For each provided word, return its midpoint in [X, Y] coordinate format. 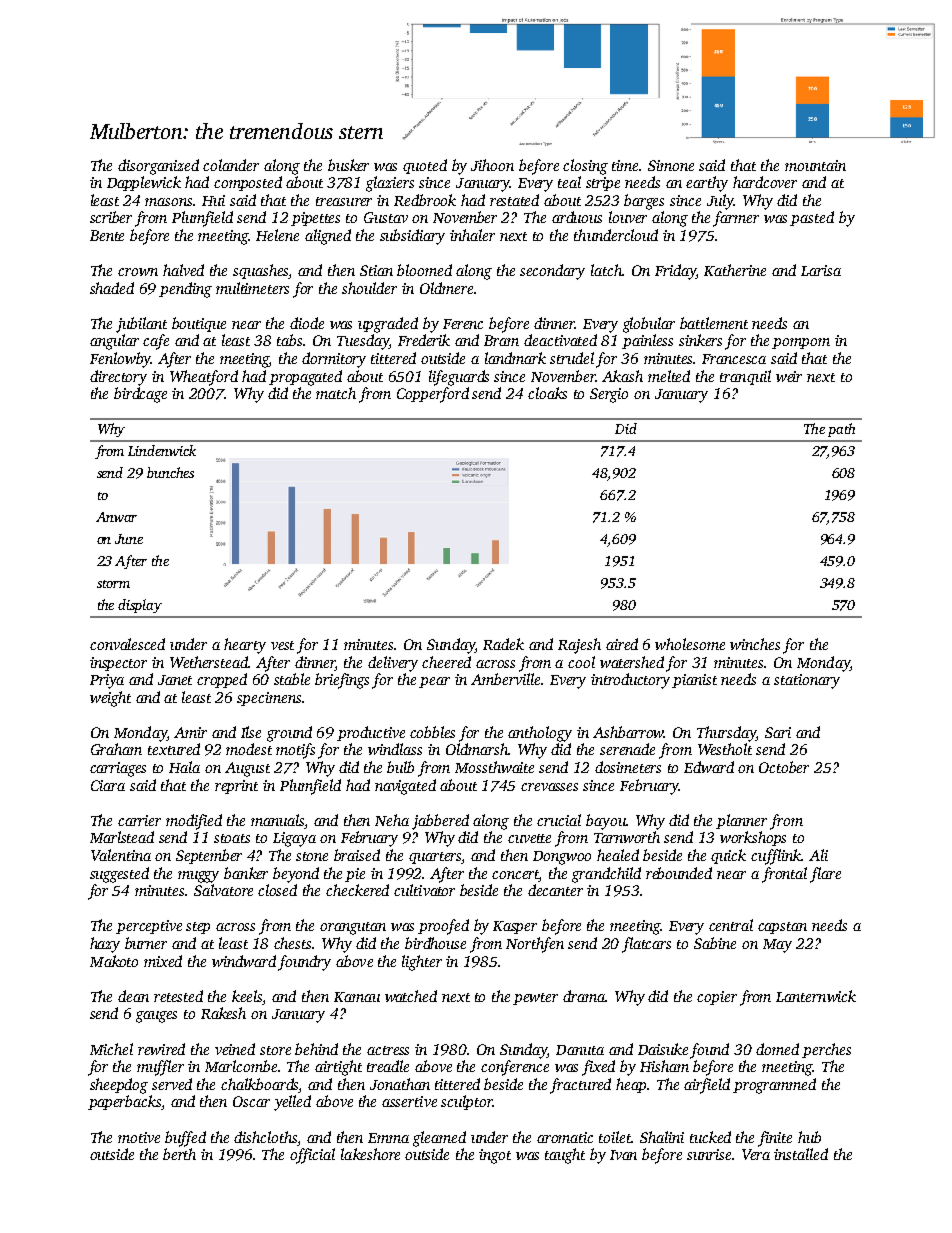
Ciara [108, 785]
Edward [709, 767]
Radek [503, 644]
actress [388, 1050]
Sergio [609, 395]
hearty [245, 646]
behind [316, 1049]
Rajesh [579, 646]
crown [138, 272]
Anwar [116, 517]
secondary [552, 272]
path [841, 430]
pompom [801, 343]
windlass [395, 749]
